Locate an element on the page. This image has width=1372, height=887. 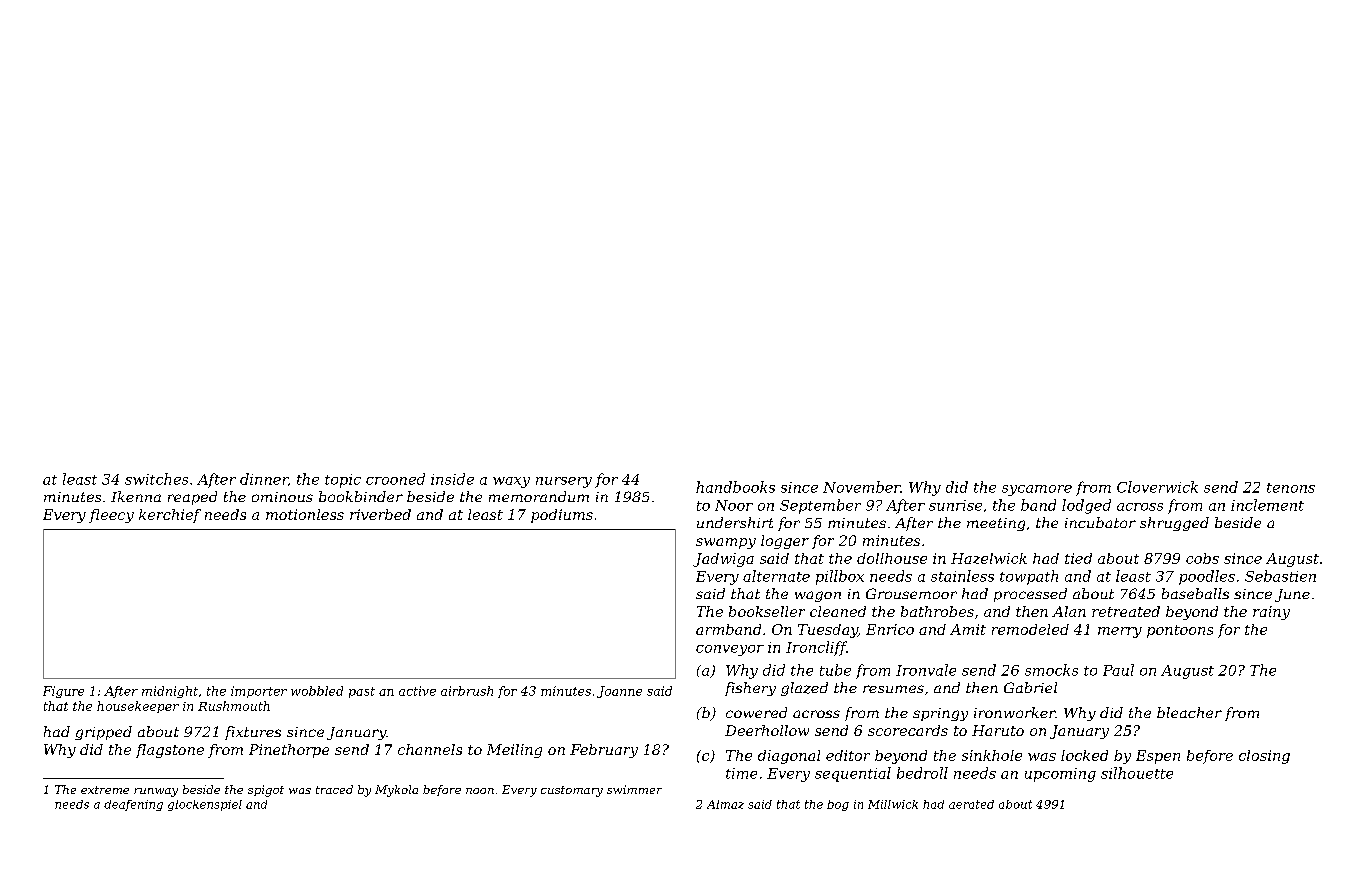
inside is located at coordinates (452, 479).
